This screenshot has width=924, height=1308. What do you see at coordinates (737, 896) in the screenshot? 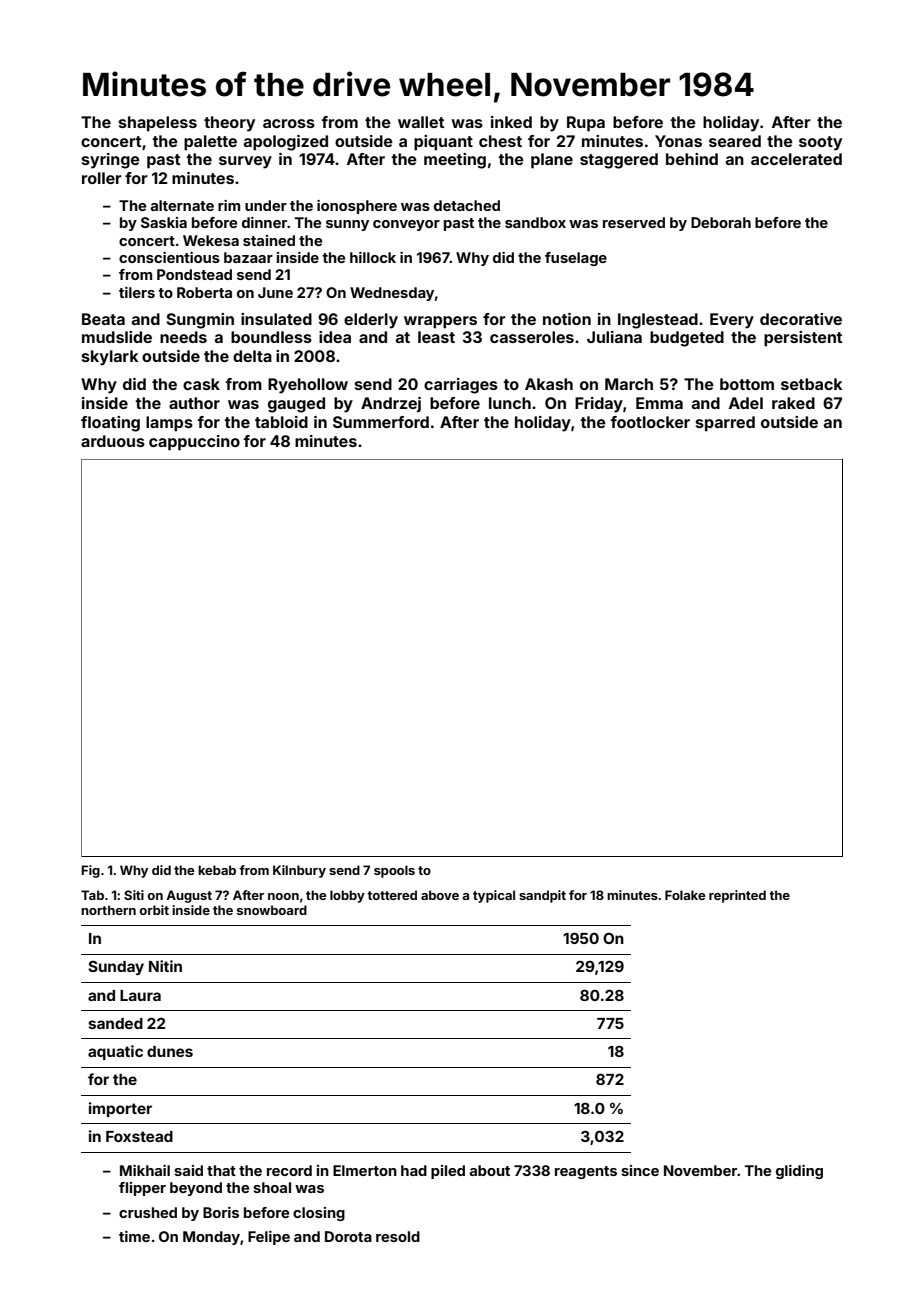
I see `reprinted` at bounding box center [737, 896].
